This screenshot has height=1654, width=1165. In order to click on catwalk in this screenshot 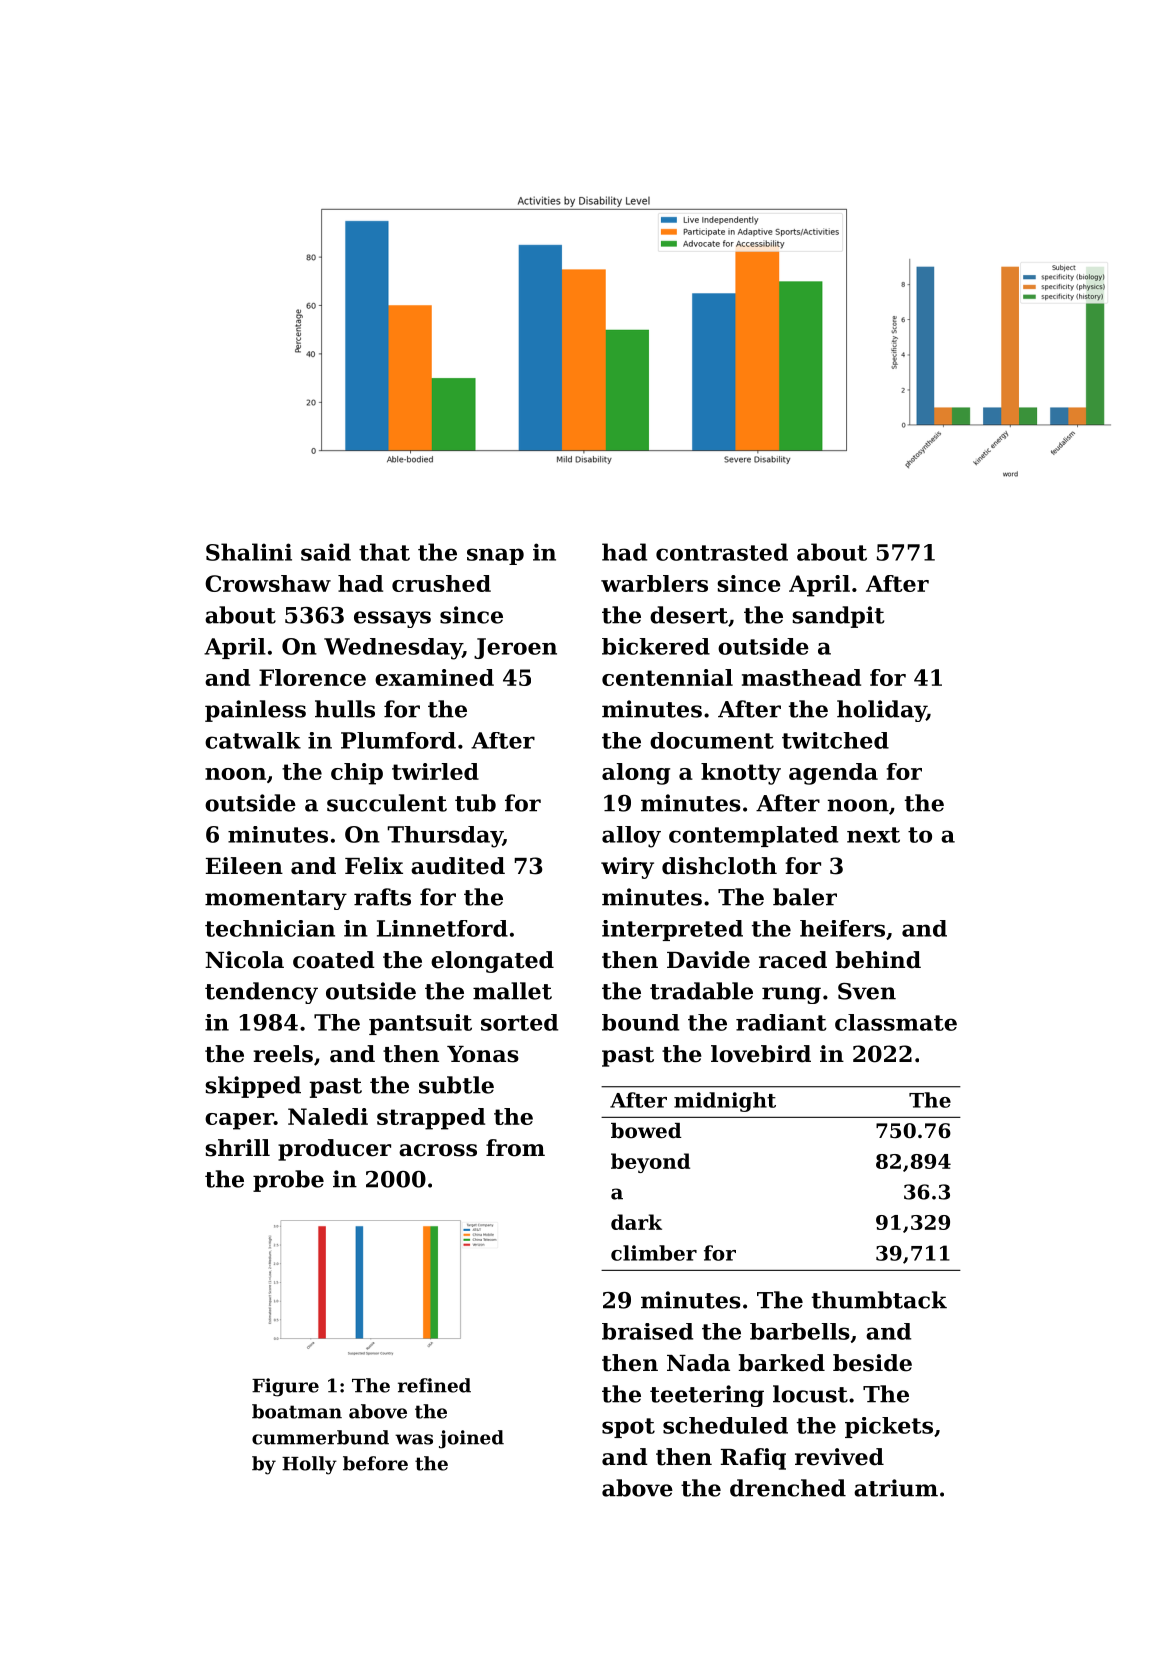, I will do `click(253, 740)`.
